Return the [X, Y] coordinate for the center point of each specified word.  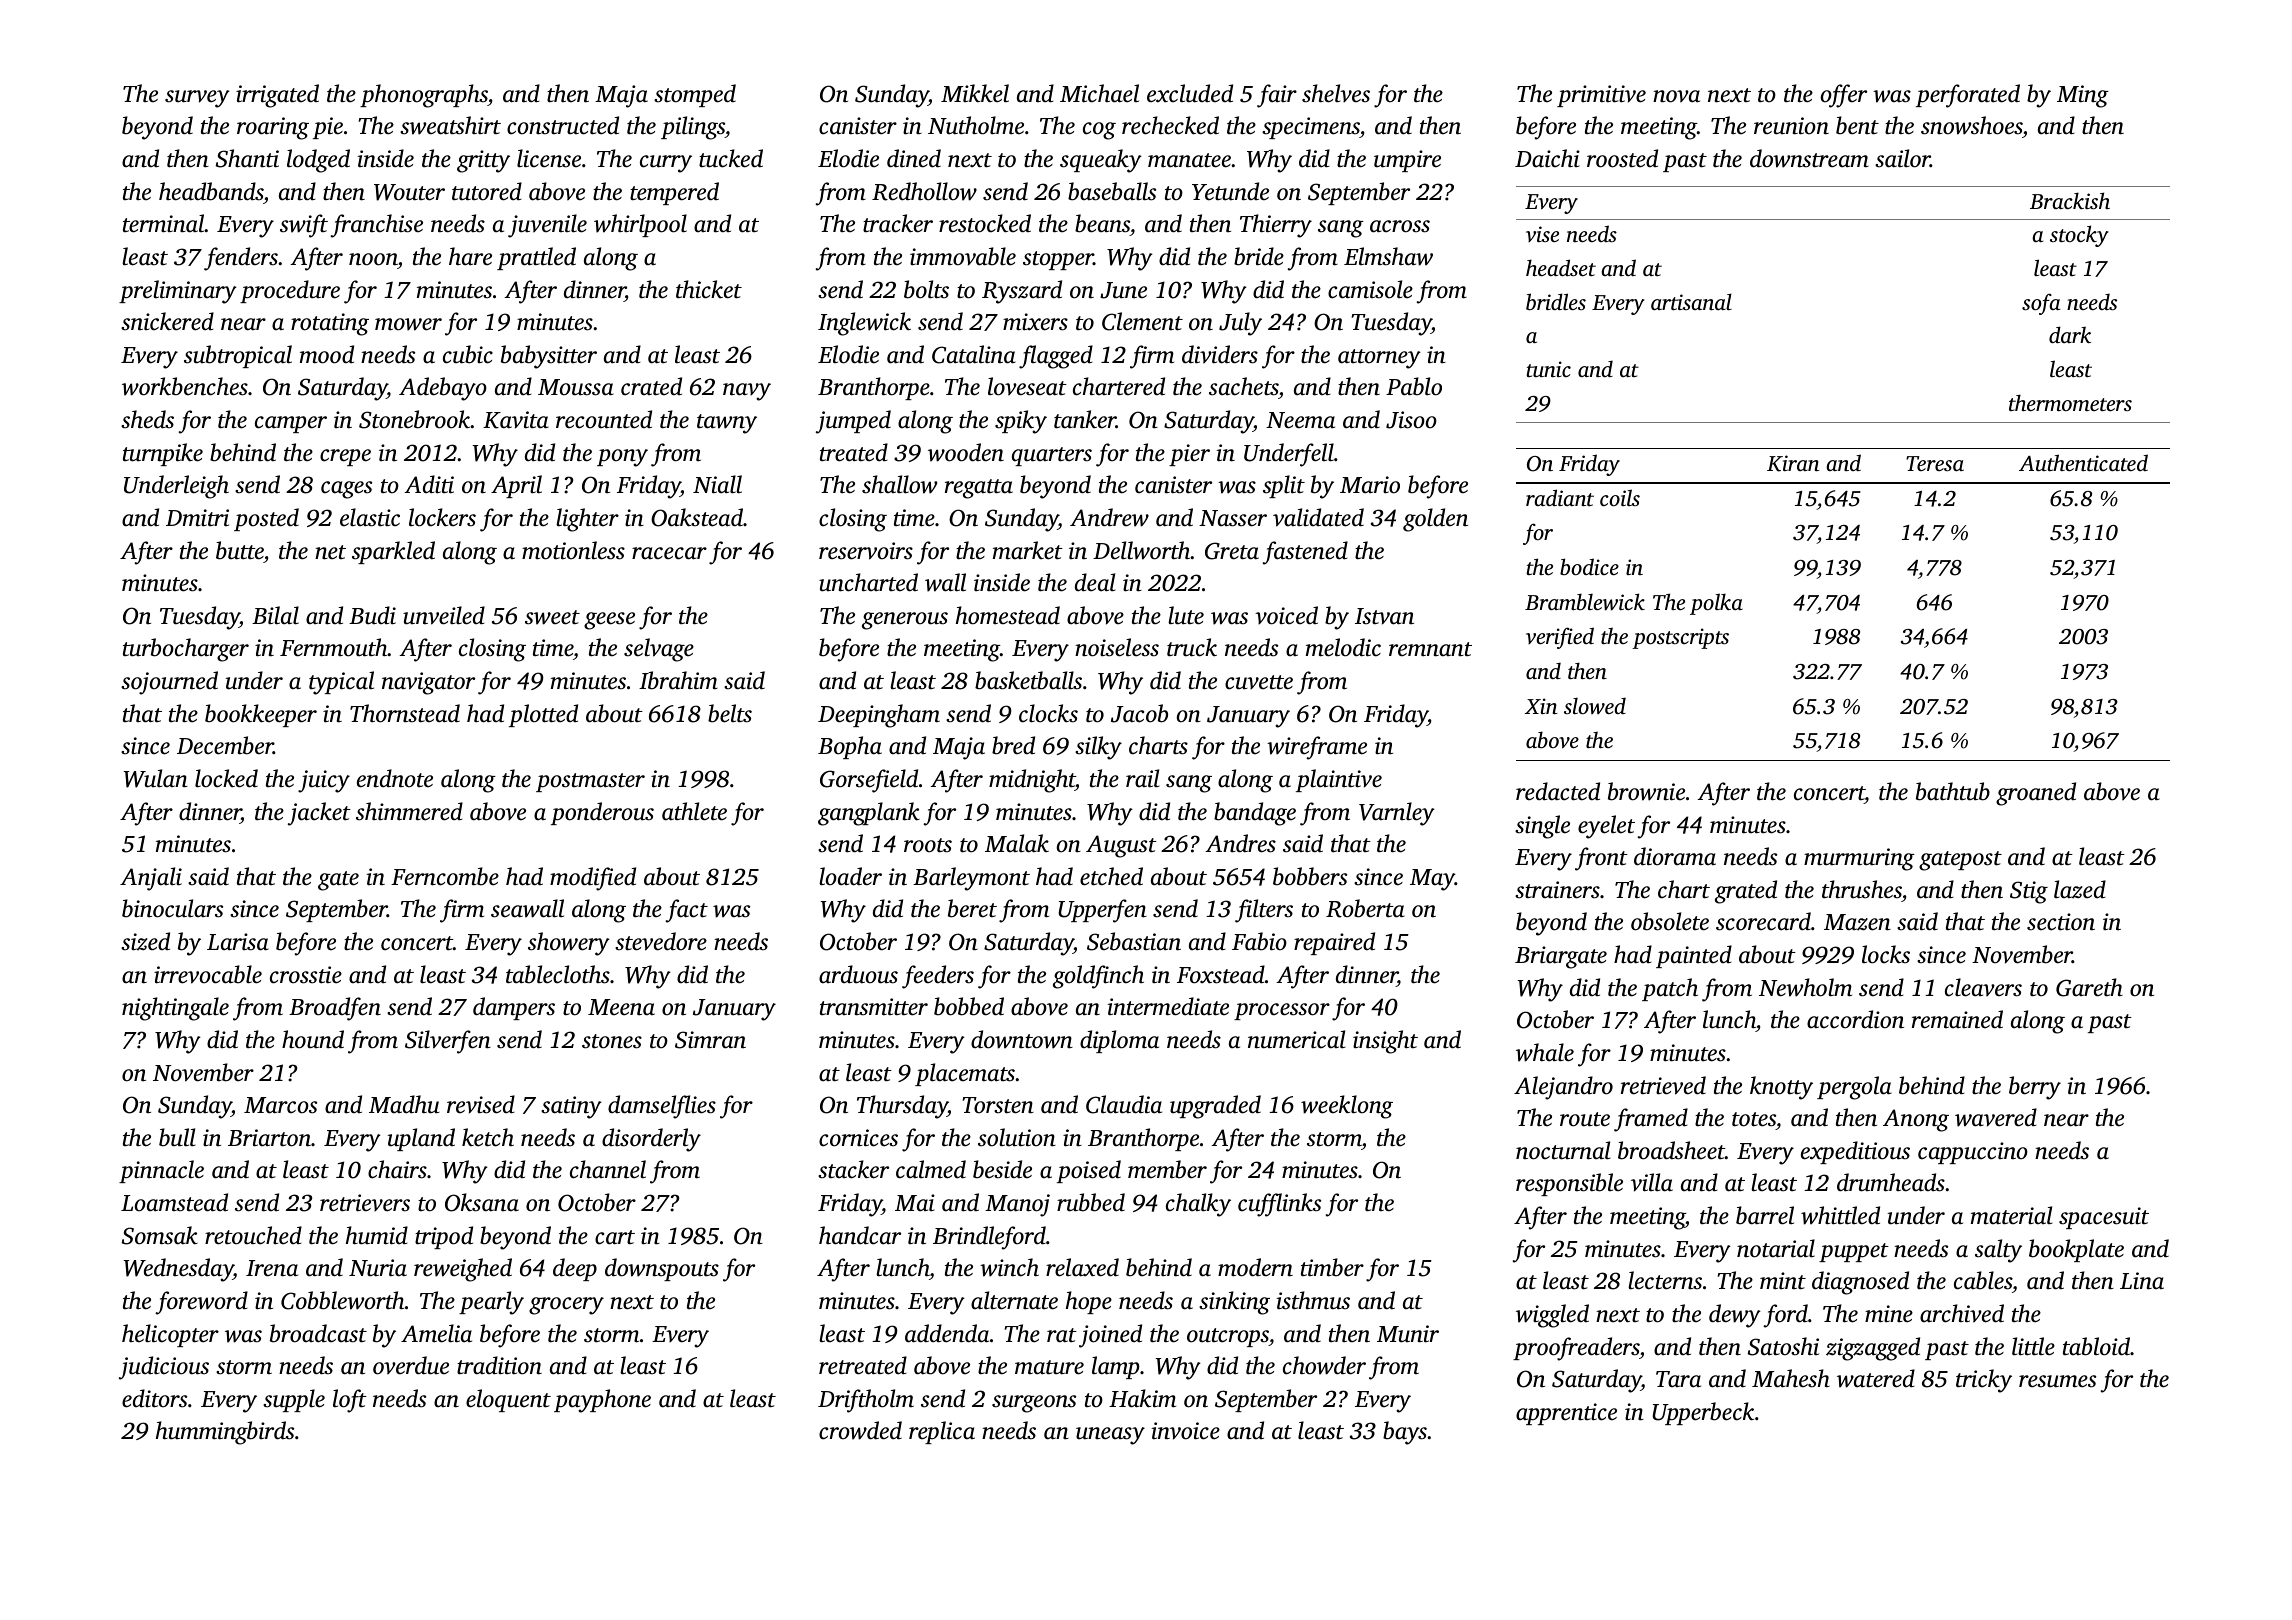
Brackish [2070, 200]
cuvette [1259, 682]
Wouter [409, 192]
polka [1716, 604]
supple [294, 1400]
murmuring [1859, 859]
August [1121, 846]
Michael [1099, 93]
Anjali [151, 879]
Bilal [275, 615]
